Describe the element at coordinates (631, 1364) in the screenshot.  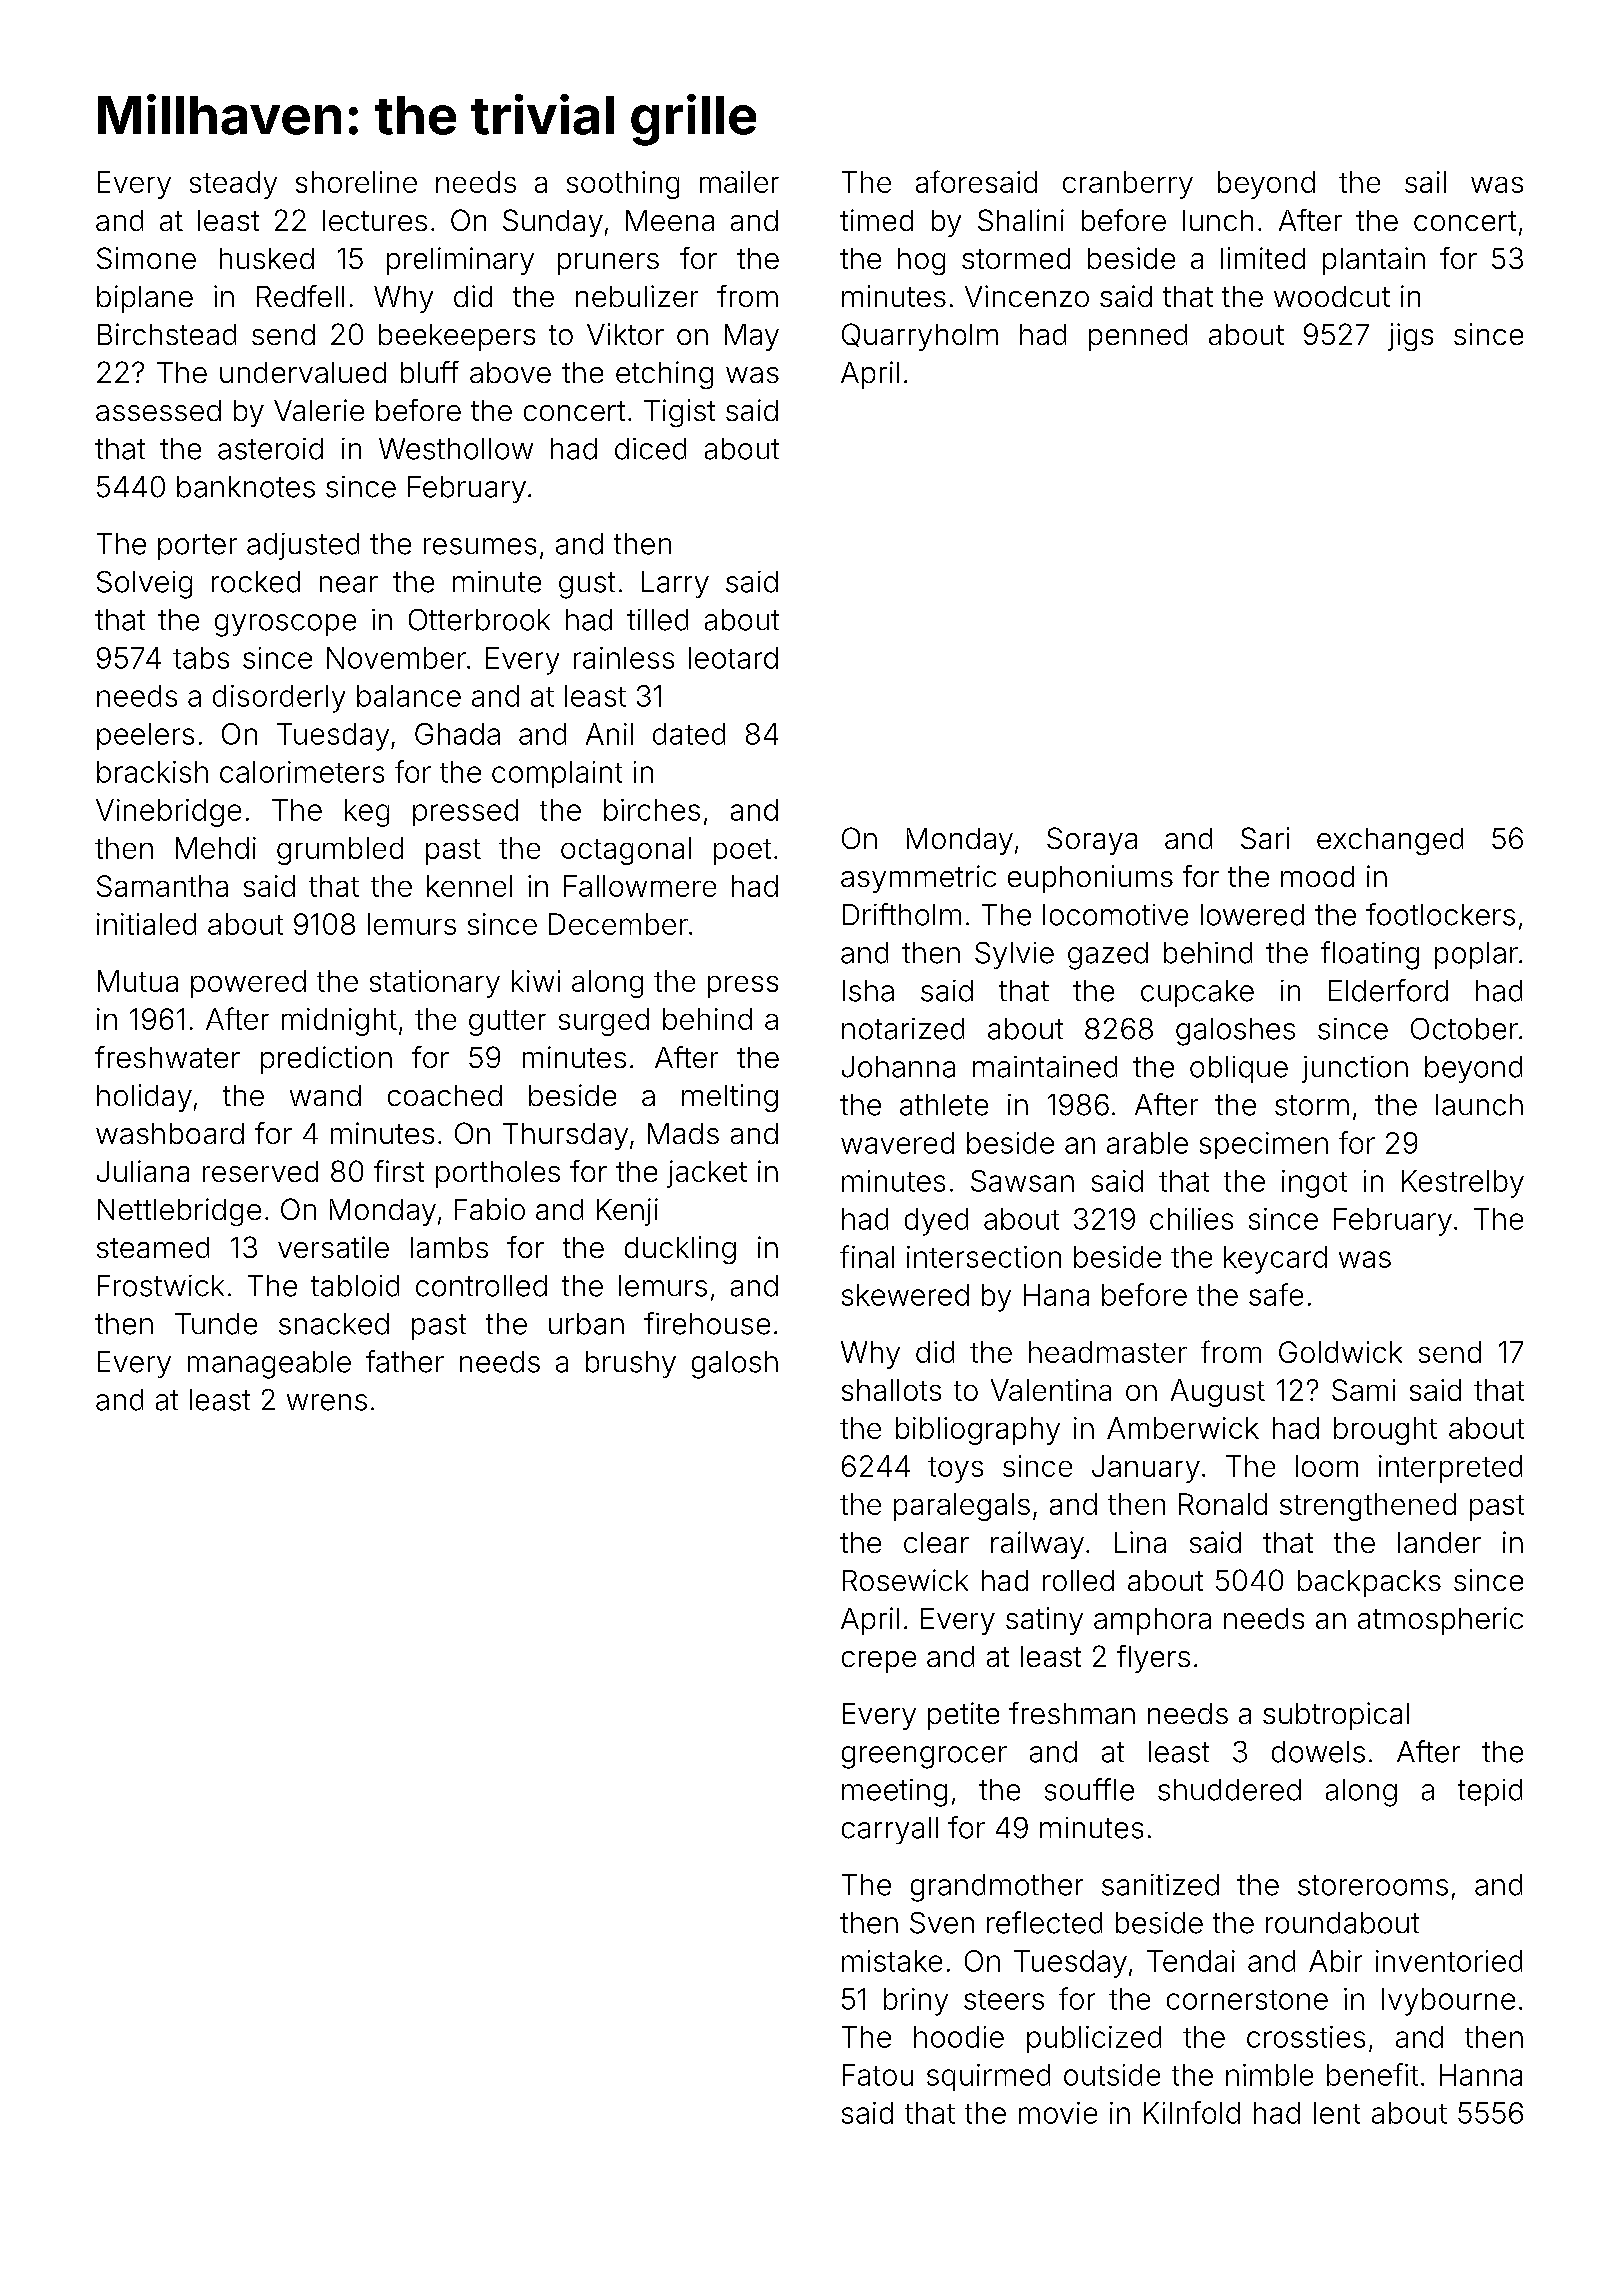
I see `brushy` at that location.
